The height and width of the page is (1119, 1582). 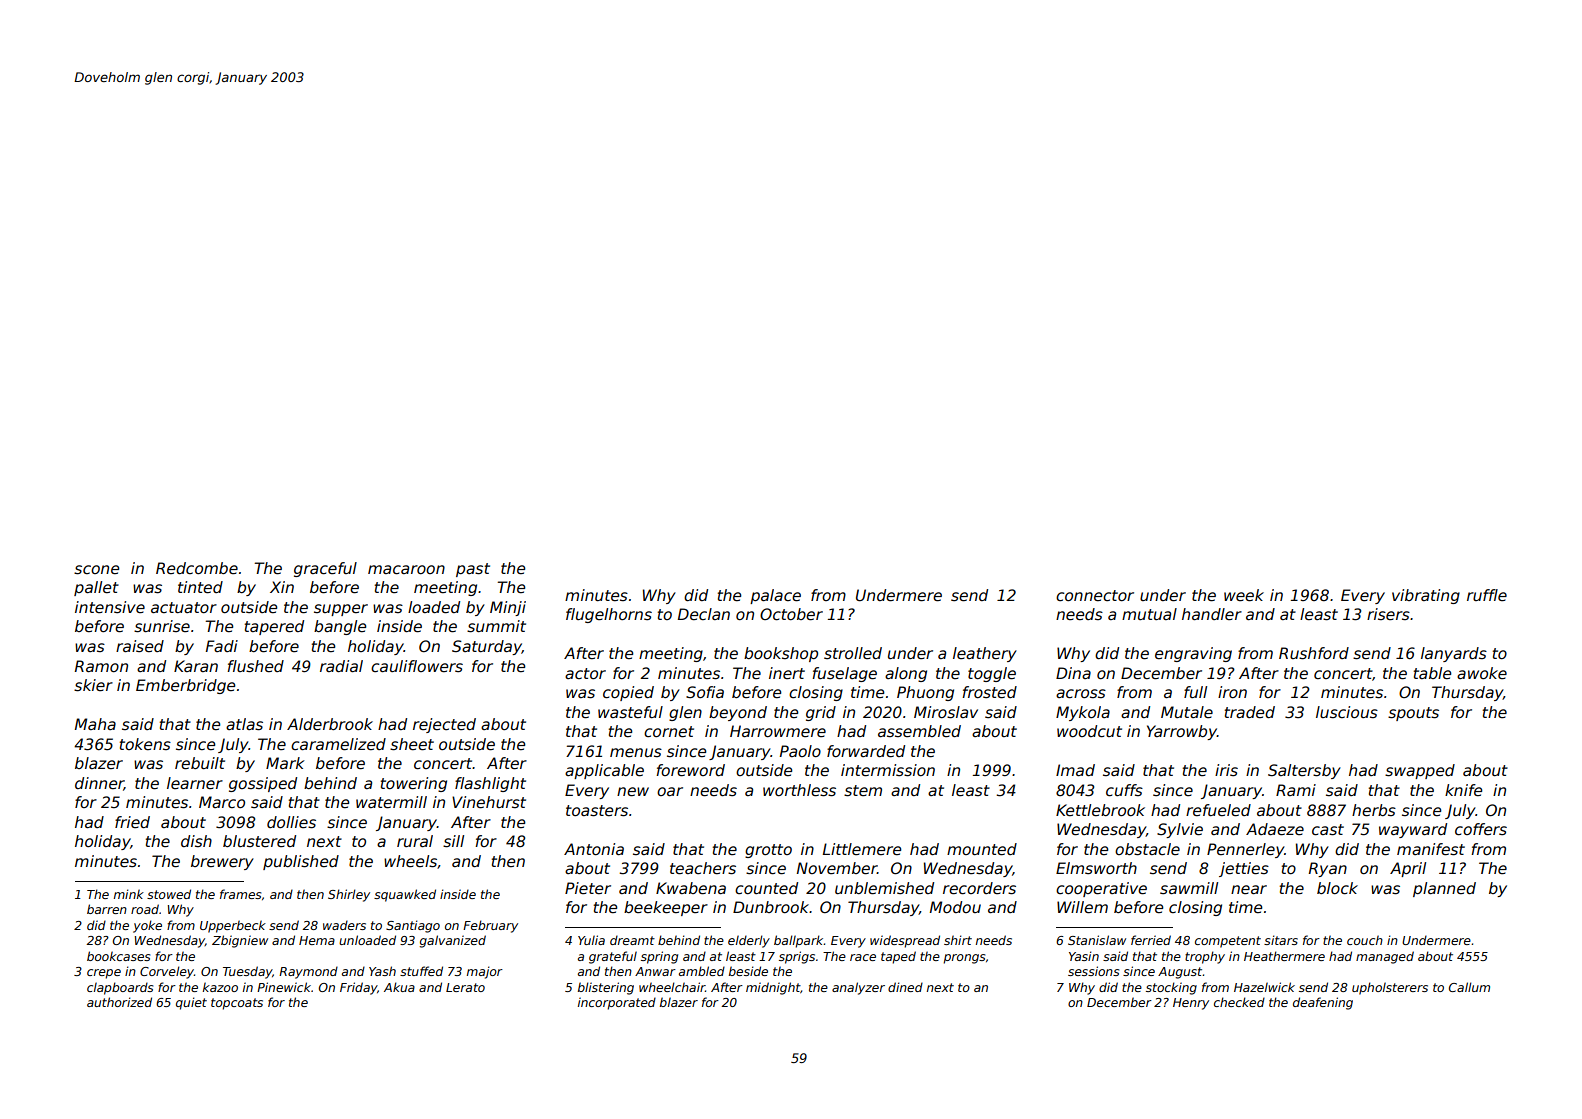 I want to click on Maha, so click(x=95, y=724).
